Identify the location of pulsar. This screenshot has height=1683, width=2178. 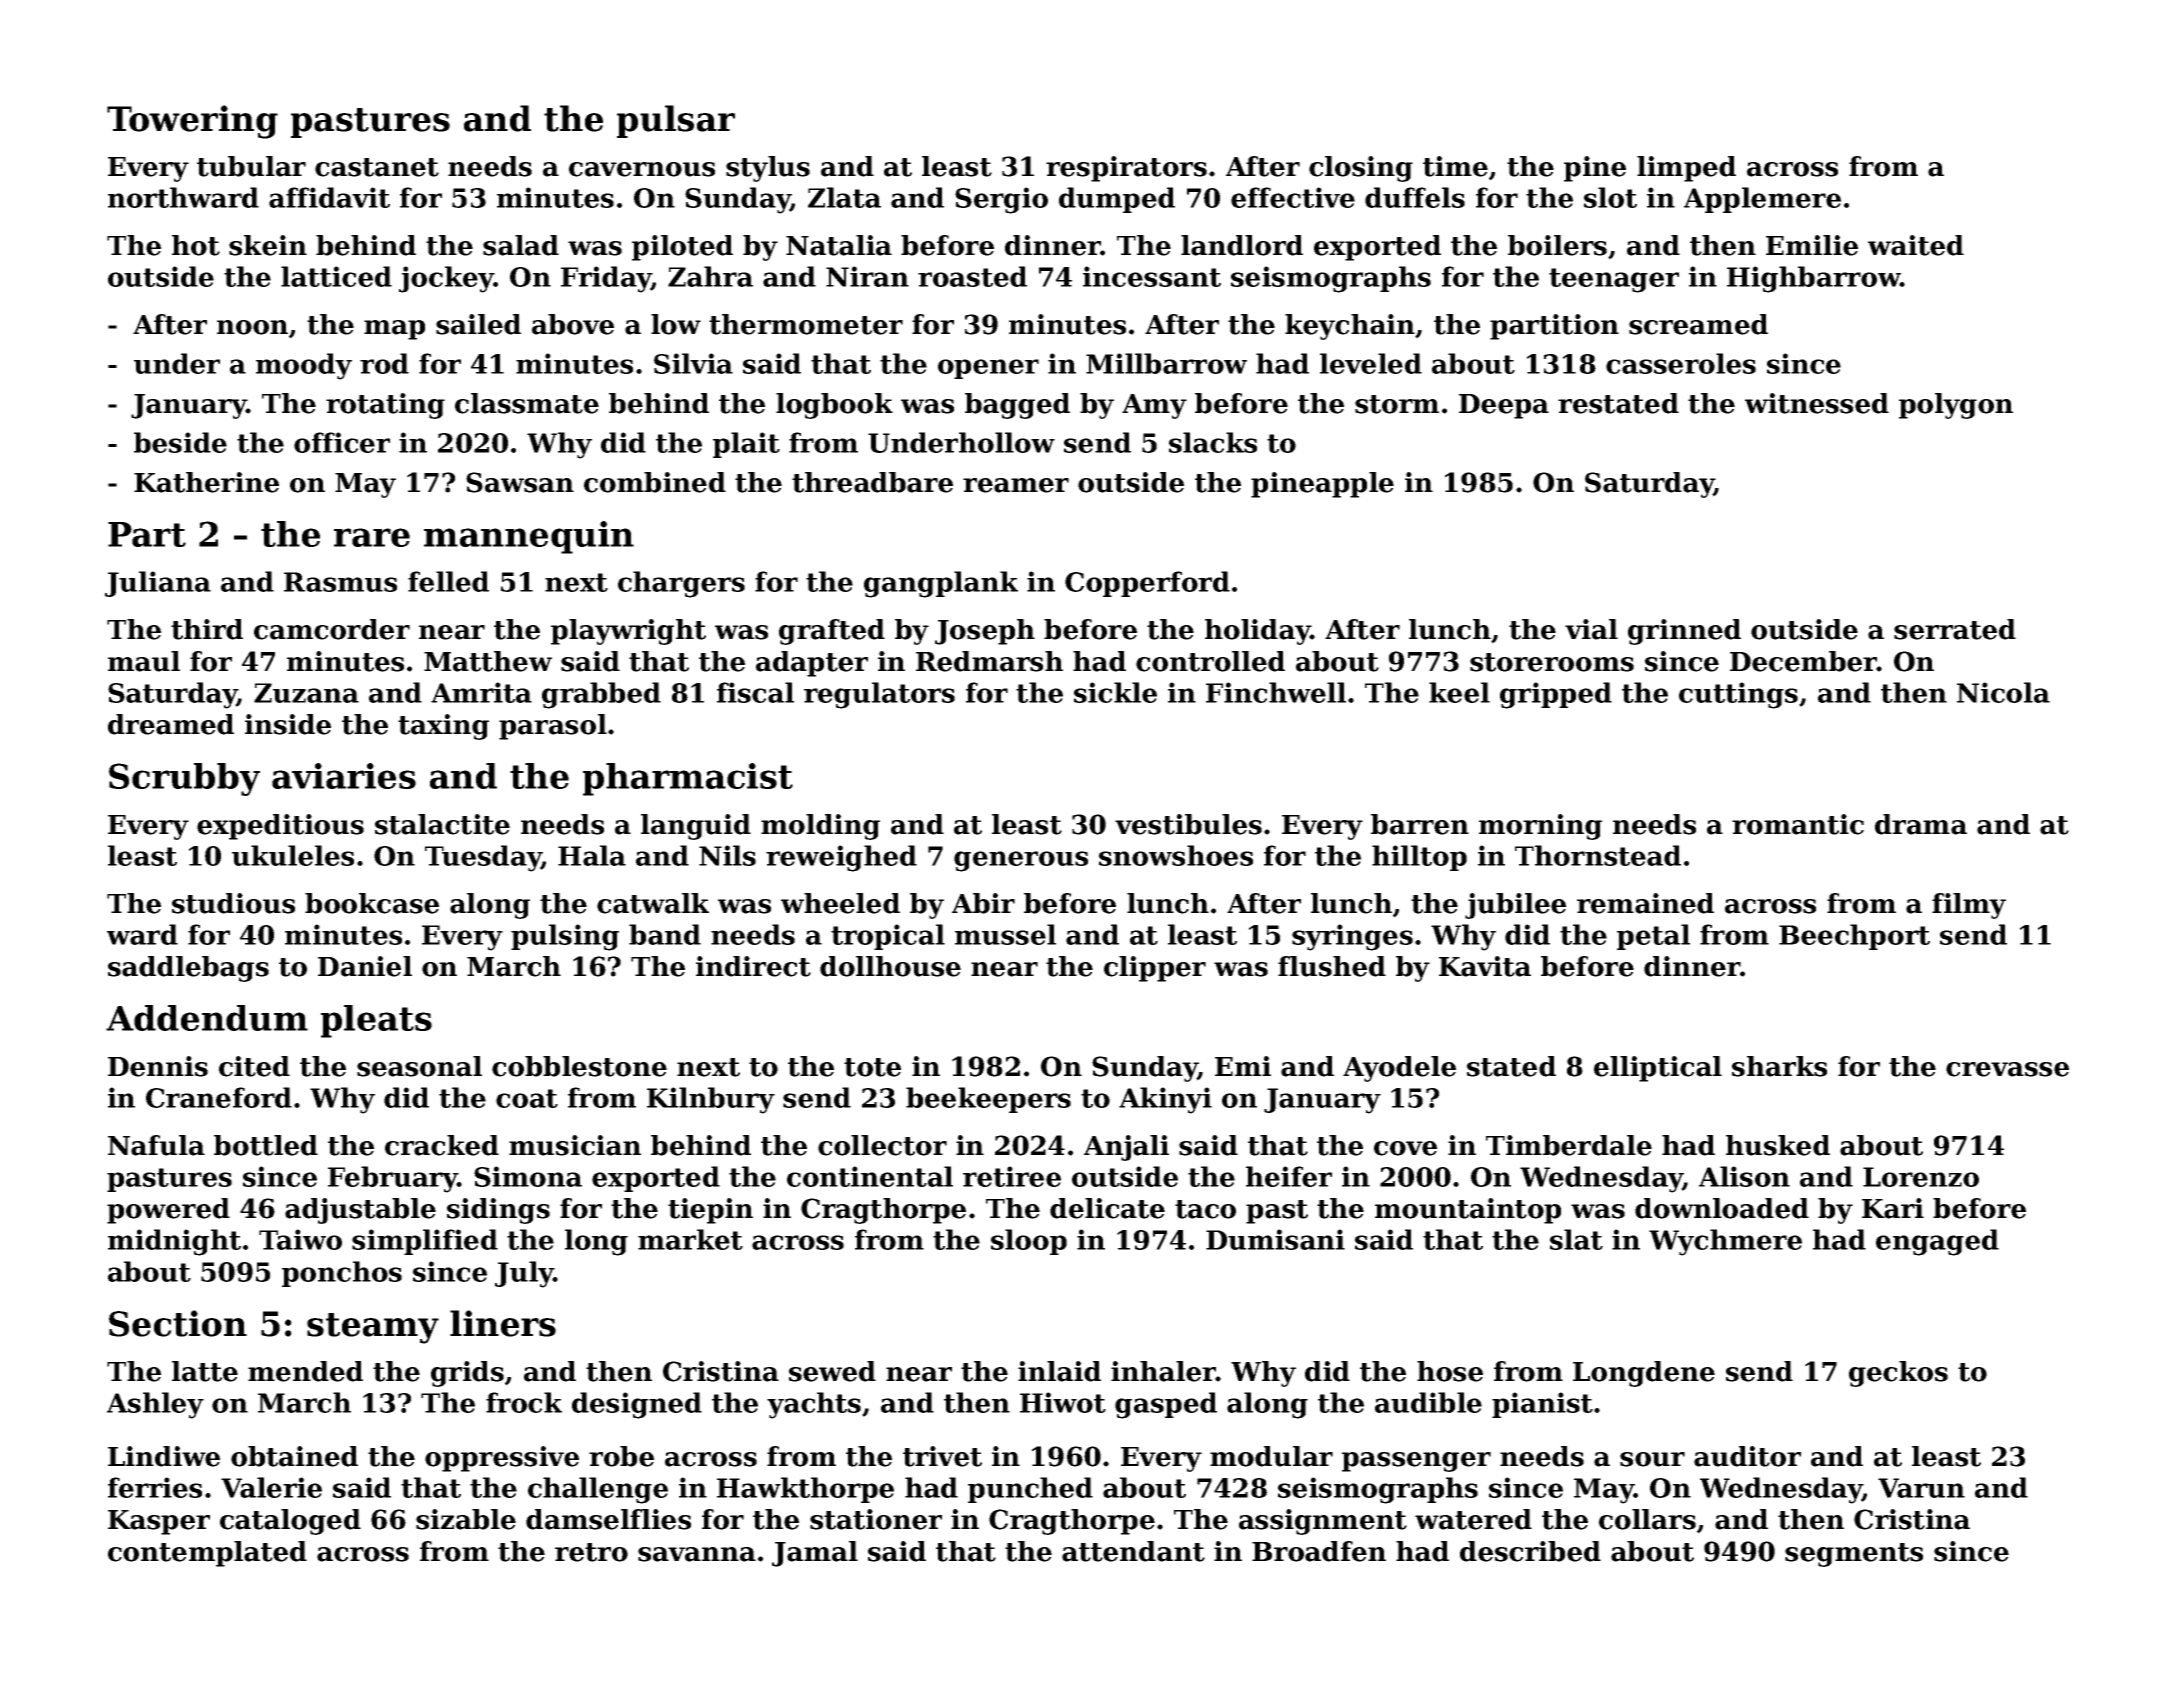
(676, 121).
